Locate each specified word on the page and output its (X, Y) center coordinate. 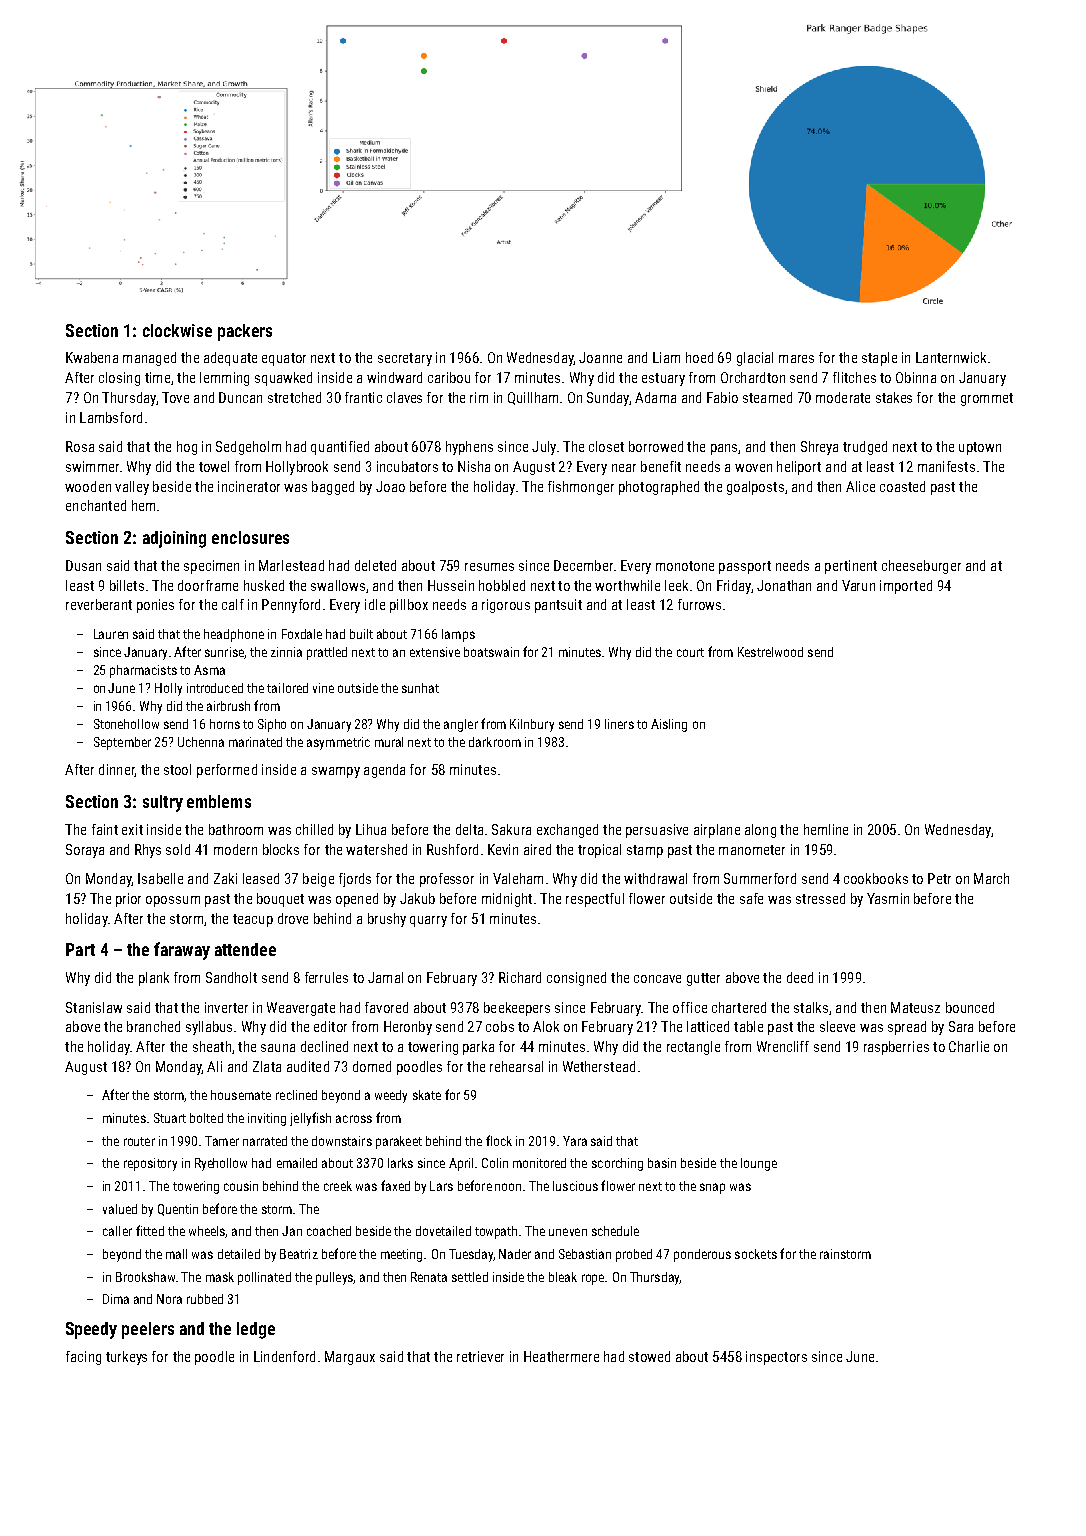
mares (796, 359)
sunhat (420, 688)
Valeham (518, 878)
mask (220, 1277)
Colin (495, 1163)
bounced (970, 1007)
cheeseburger (921, 567)
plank (154, 979)
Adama (655, 397)
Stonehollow (126, 724)
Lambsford (111, 417)
